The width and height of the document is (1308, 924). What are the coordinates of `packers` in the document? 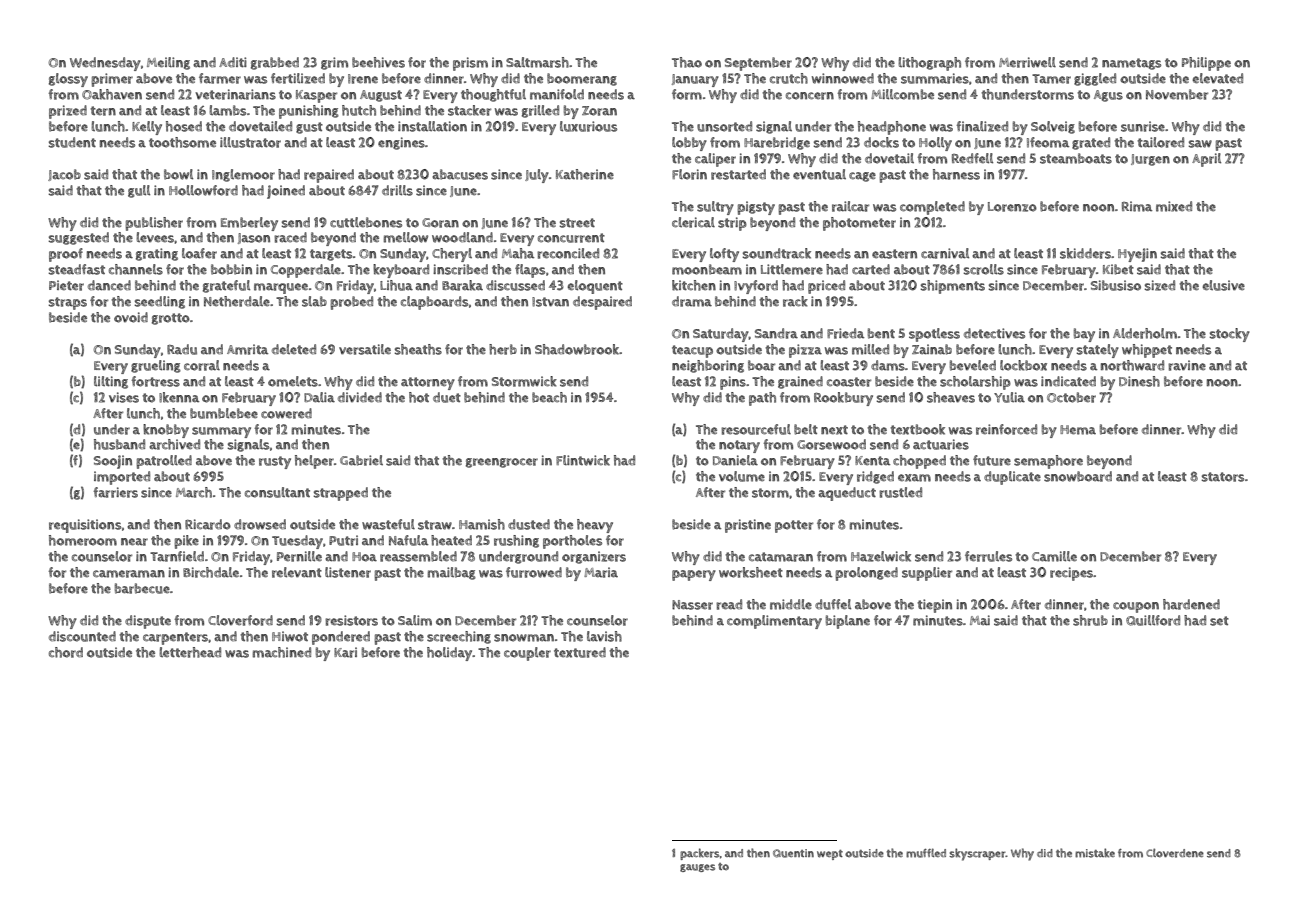 It's located at (700, 854).
